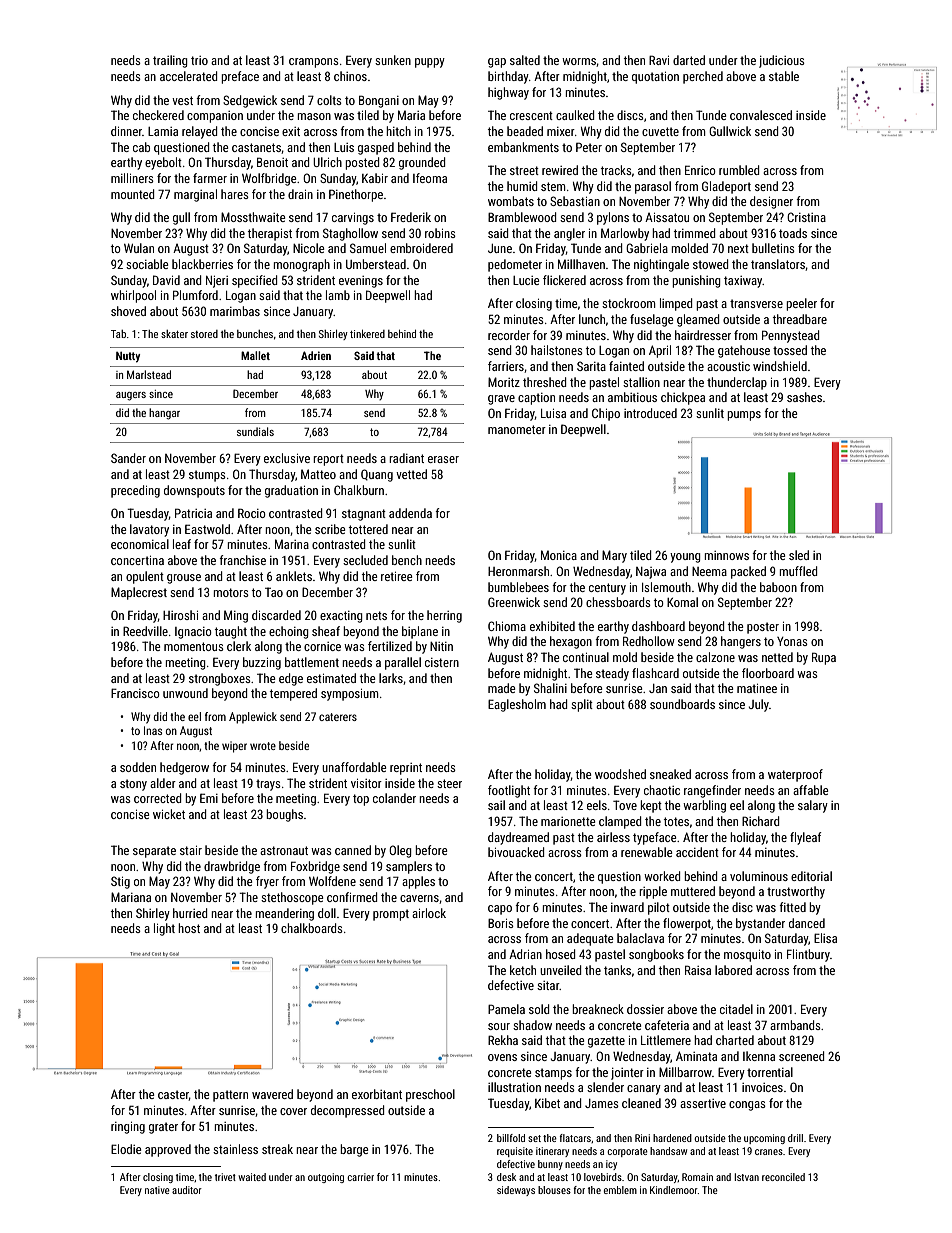  What do you see at coordinates (360, 1177) in the screenshot?
I see `carrier` at bounding box center [360, 1177].
